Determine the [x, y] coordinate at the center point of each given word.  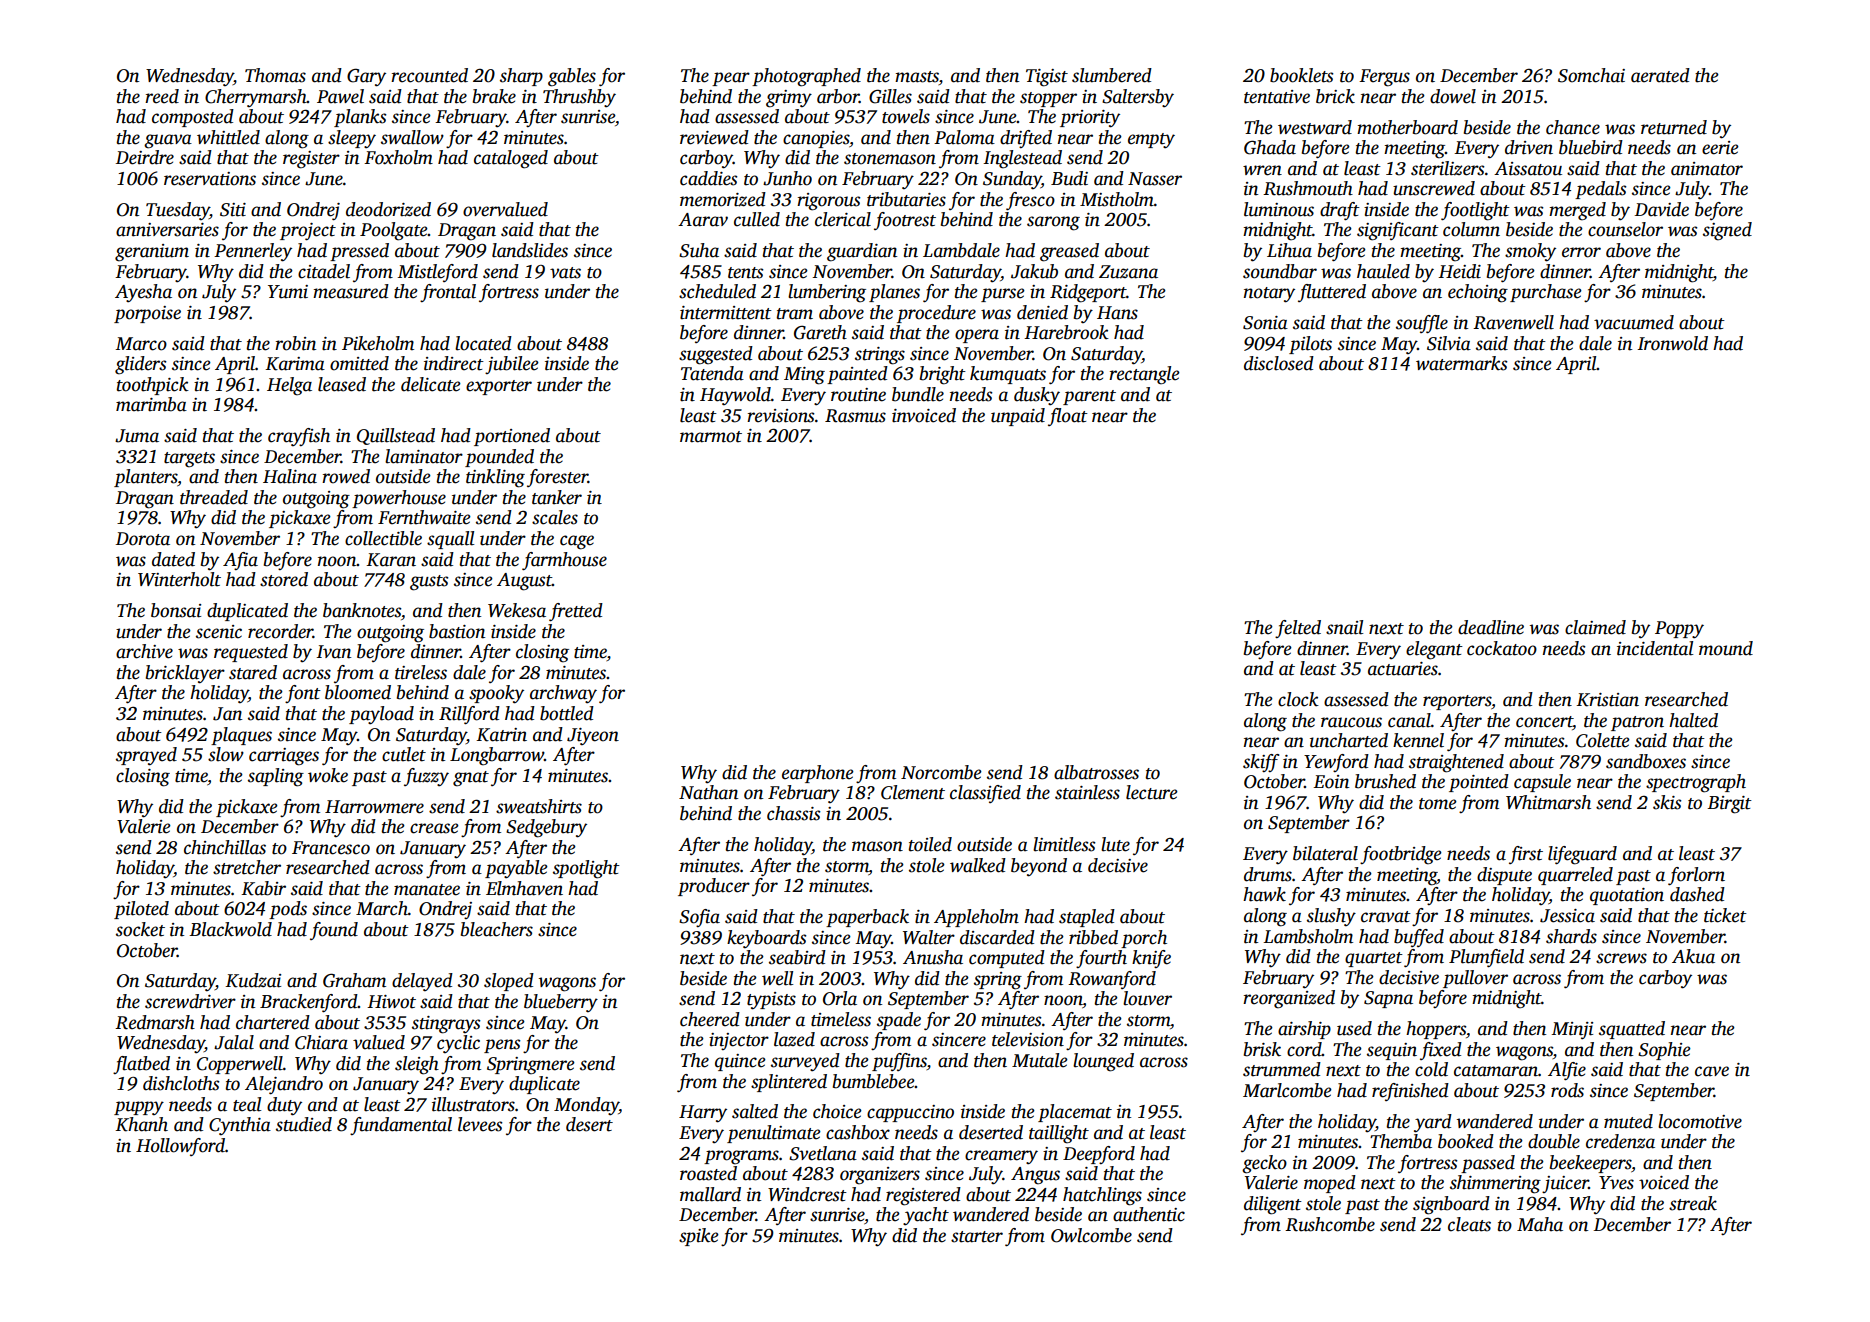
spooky [496, 694]
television [1028, 1039]
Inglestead [1022, 159]
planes [894, 293]
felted [1298, 629]
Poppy [1679, 629]
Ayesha [143, 293]
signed [1727, 231]
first [1526, 855]
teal [247, 1104]
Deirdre [145, 157]
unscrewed [1434, 188]
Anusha [933, 957]
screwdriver [190, 1001]
